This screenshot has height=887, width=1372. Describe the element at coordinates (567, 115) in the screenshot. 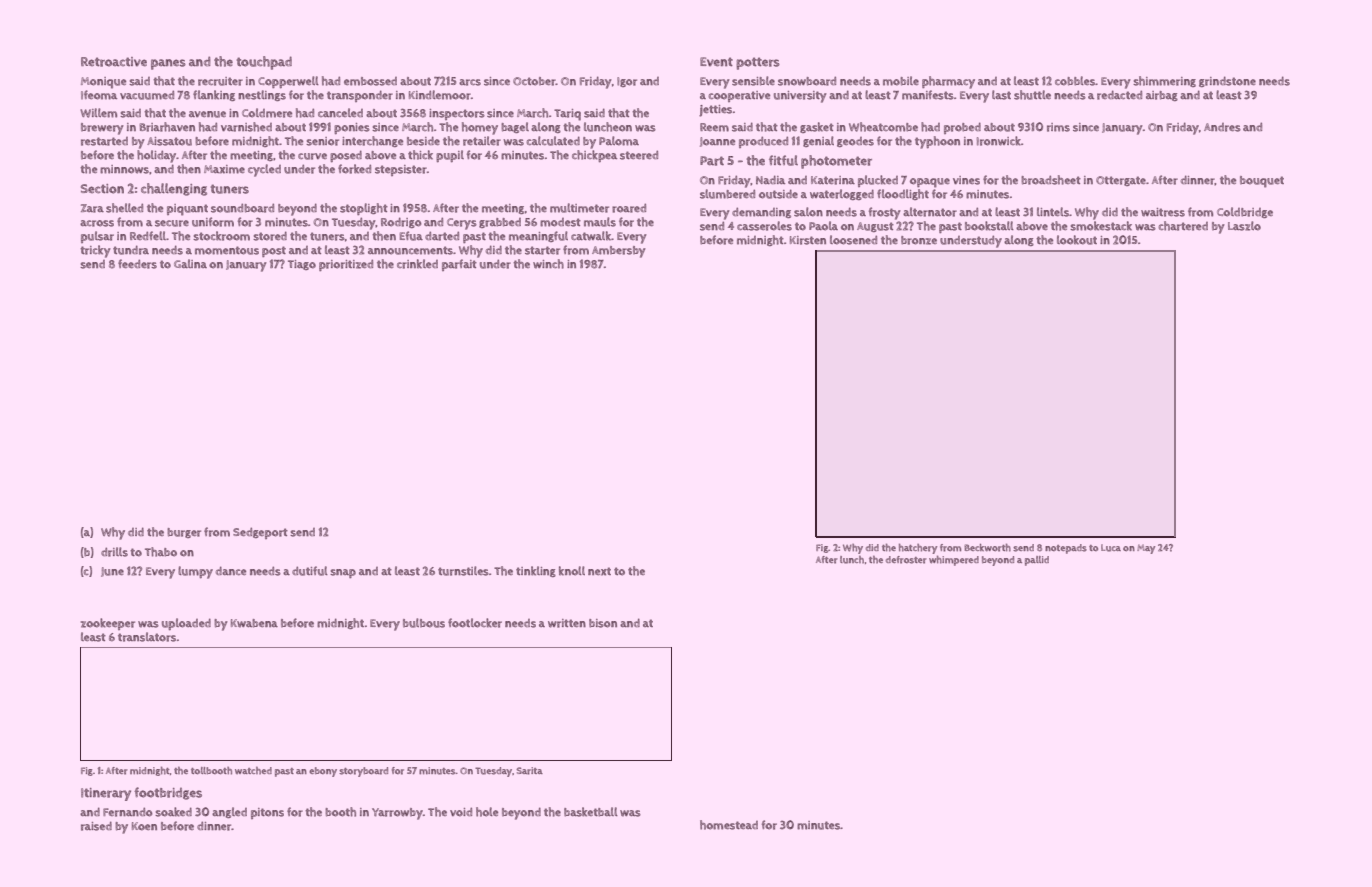

I see `Tariq` at that location.
